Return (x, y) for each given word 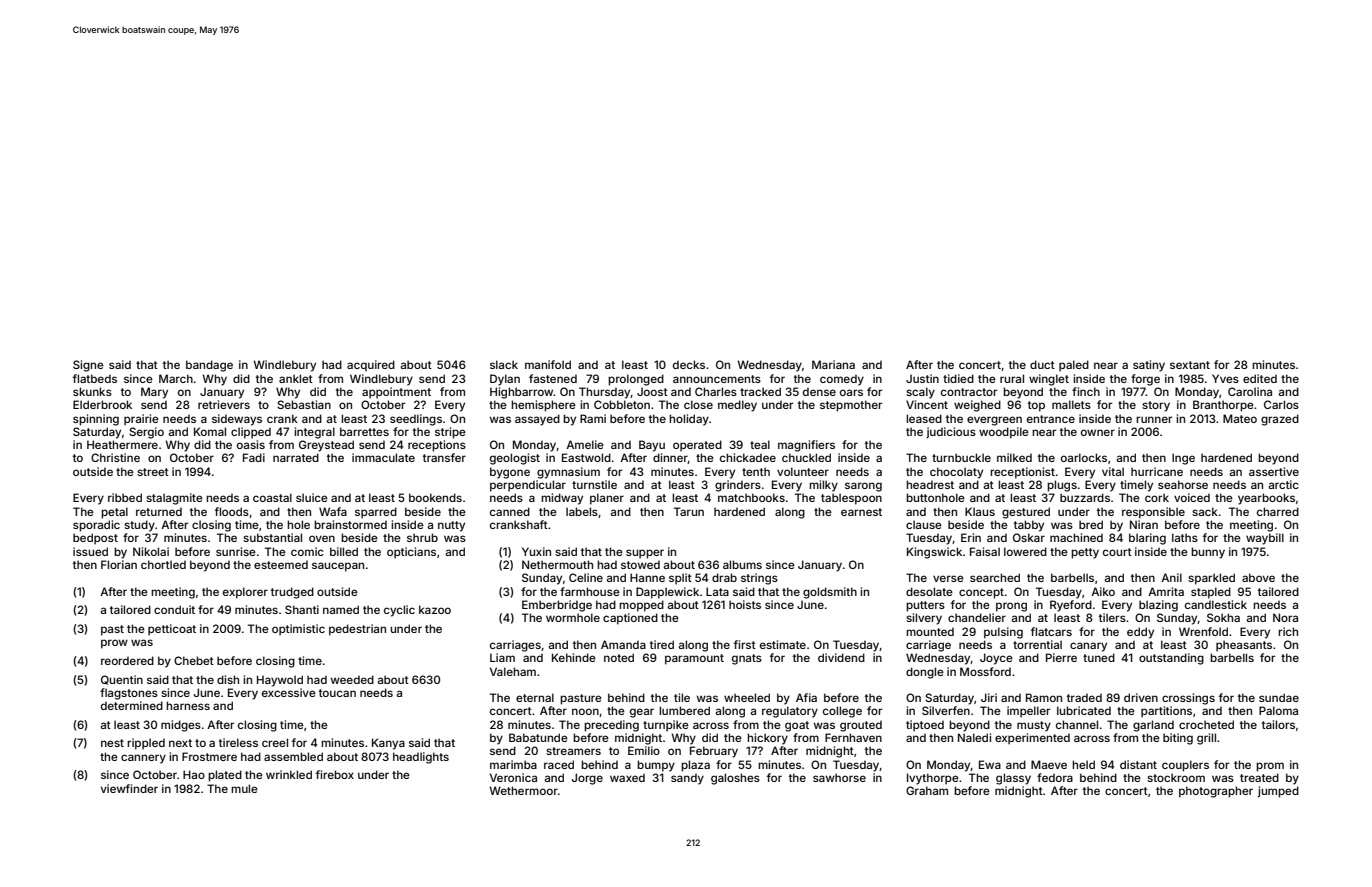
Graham (927, 790)
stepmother (851, 406)
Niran (1144, 524)
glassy (1013, 779)
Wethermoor (523, 790)
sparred (376, 513)
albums (742, 564)
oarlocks (1084, 457)
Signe (88, 366)
